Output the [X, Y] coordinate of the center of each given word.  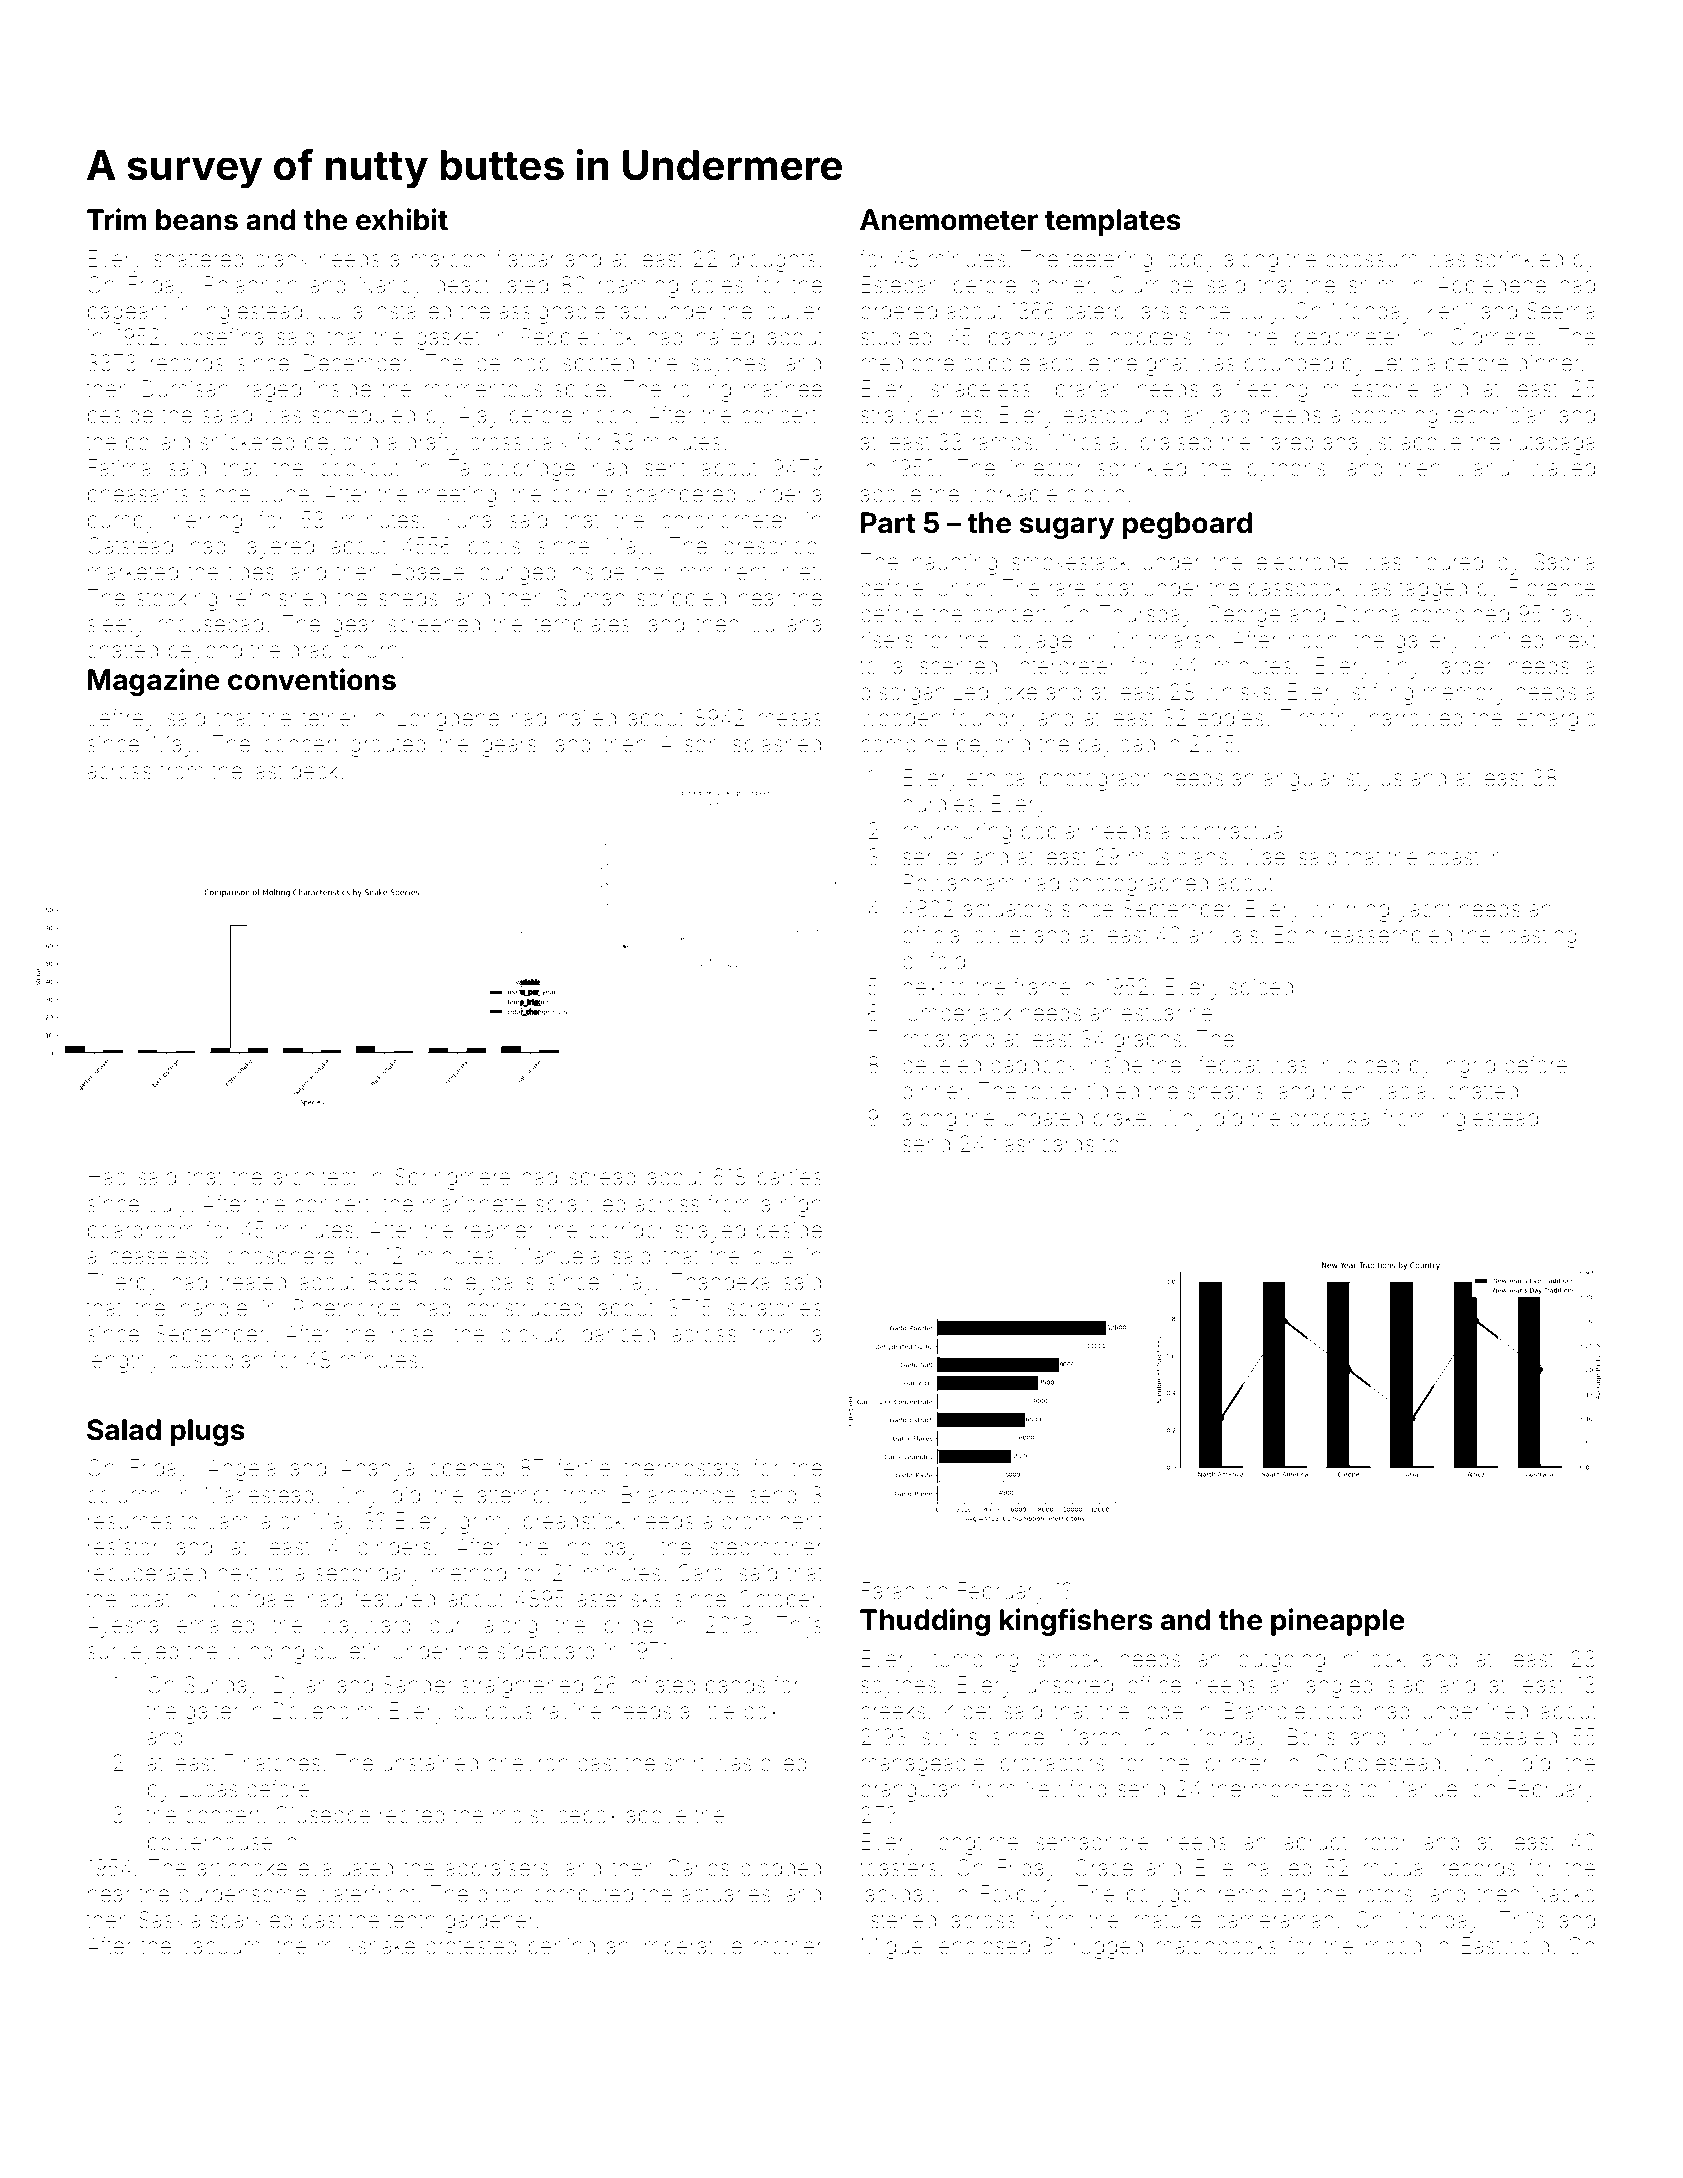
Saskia [169, 1920]
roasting [1538, 937]
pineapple [1338, 1622]
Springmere [453, 1179]
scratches [774, 1308]
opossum [1371, 263]
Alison [689, 744]
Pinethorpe [347, 1309]
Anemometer [949, 220]
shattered [199, 259]
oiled [783, 1763]
